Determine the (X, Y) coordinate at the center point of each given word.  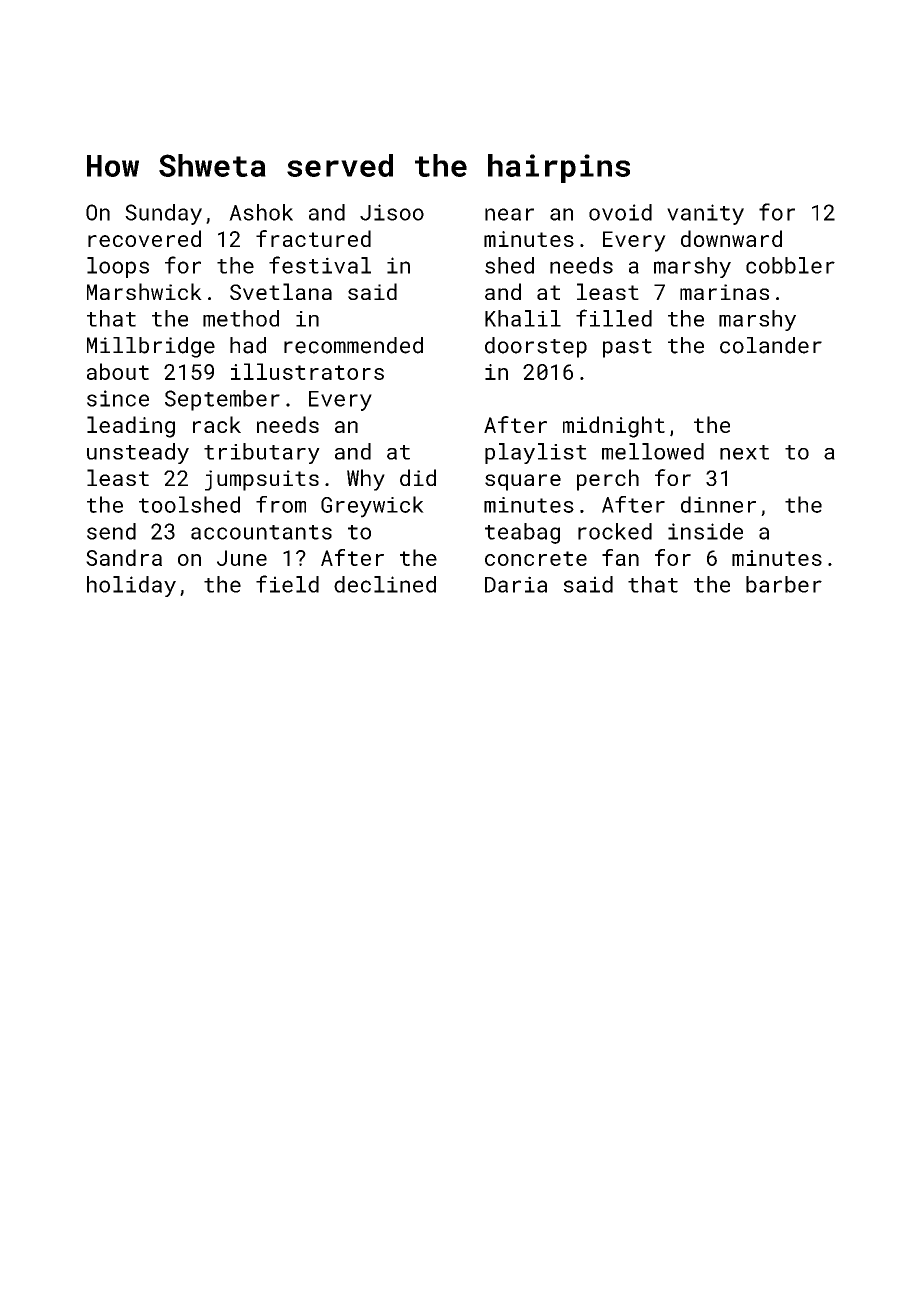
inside (705, 531)
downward (731, 238)
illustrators (307, 371)
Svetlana (281, 291)
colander (771, 345)
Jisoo (392, 212)
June (242, 558)
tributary (262, 453)
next (744, 452)
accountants (261, 532)
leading (131, 427)
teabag (522, 533)
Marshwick (144, 291)
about (118, 371)
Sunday (163, 214)
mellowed (653, 451)
